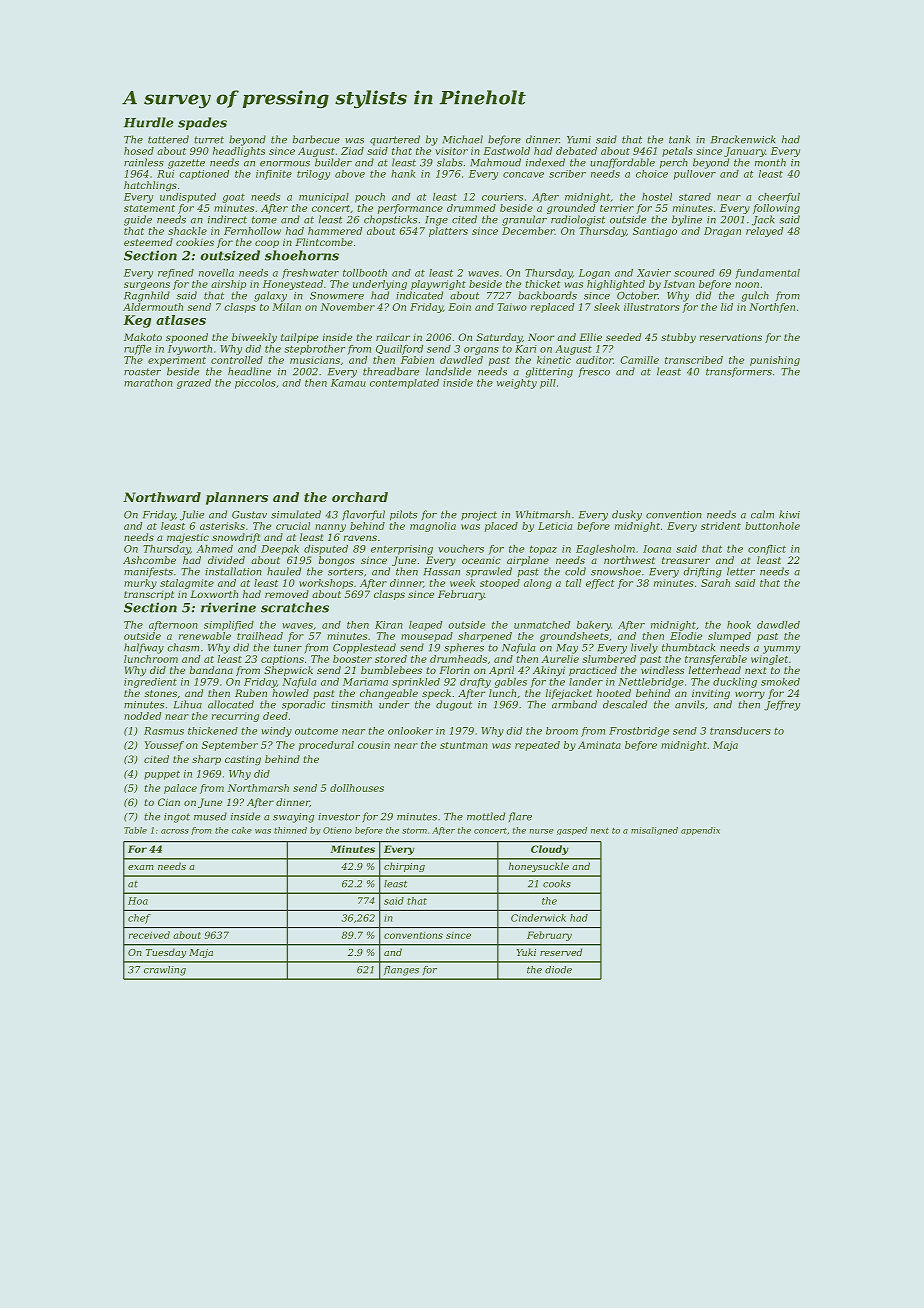 The width and height of the document is (924, 1308). Describe the element at coordinates (401, 971) in the document. I see `flanges` at that location.
